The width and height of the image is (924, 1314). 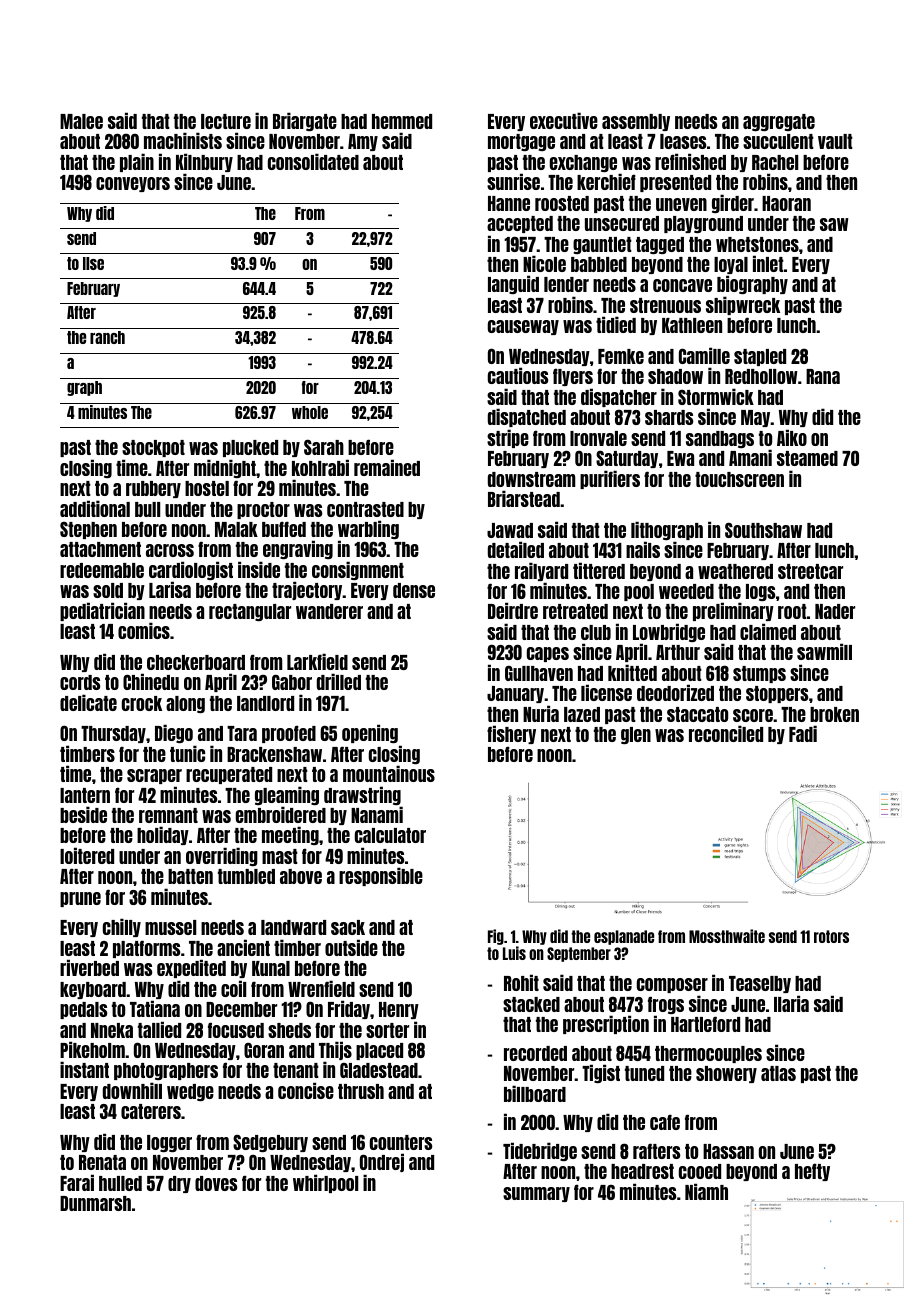 I want to click on Larisa, so click(x=170, y=589).
